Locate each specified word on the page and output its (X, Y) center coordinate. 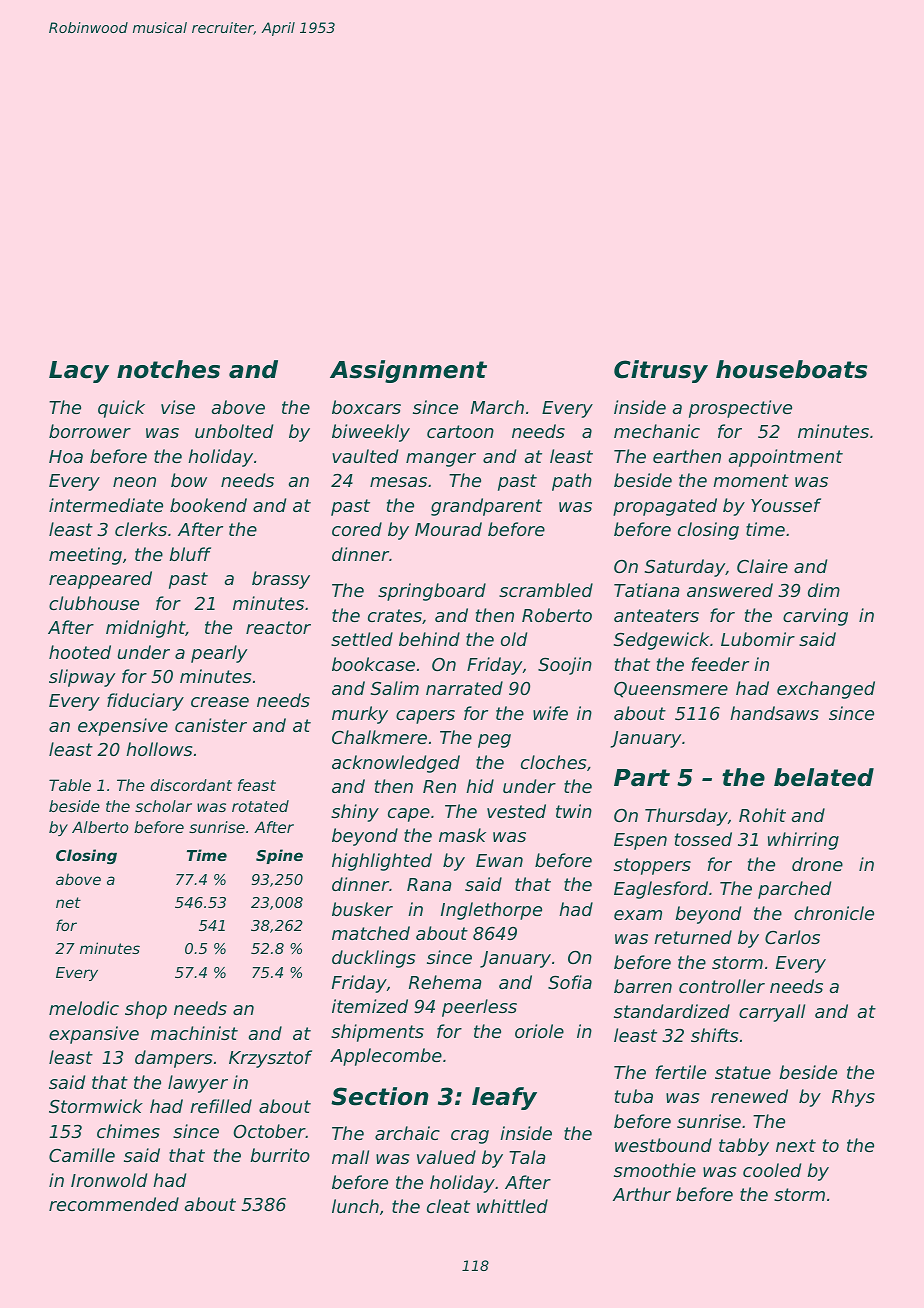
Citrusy (661, 371)
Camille (82, 1155)
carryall (772, 1013)
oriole (539, 1031)
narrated (464, 688)
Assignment (408, 371)
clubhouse (94, 603)
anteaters (656, 615)
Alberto (100, 827)
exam (638, 915)
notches (168, 369)
